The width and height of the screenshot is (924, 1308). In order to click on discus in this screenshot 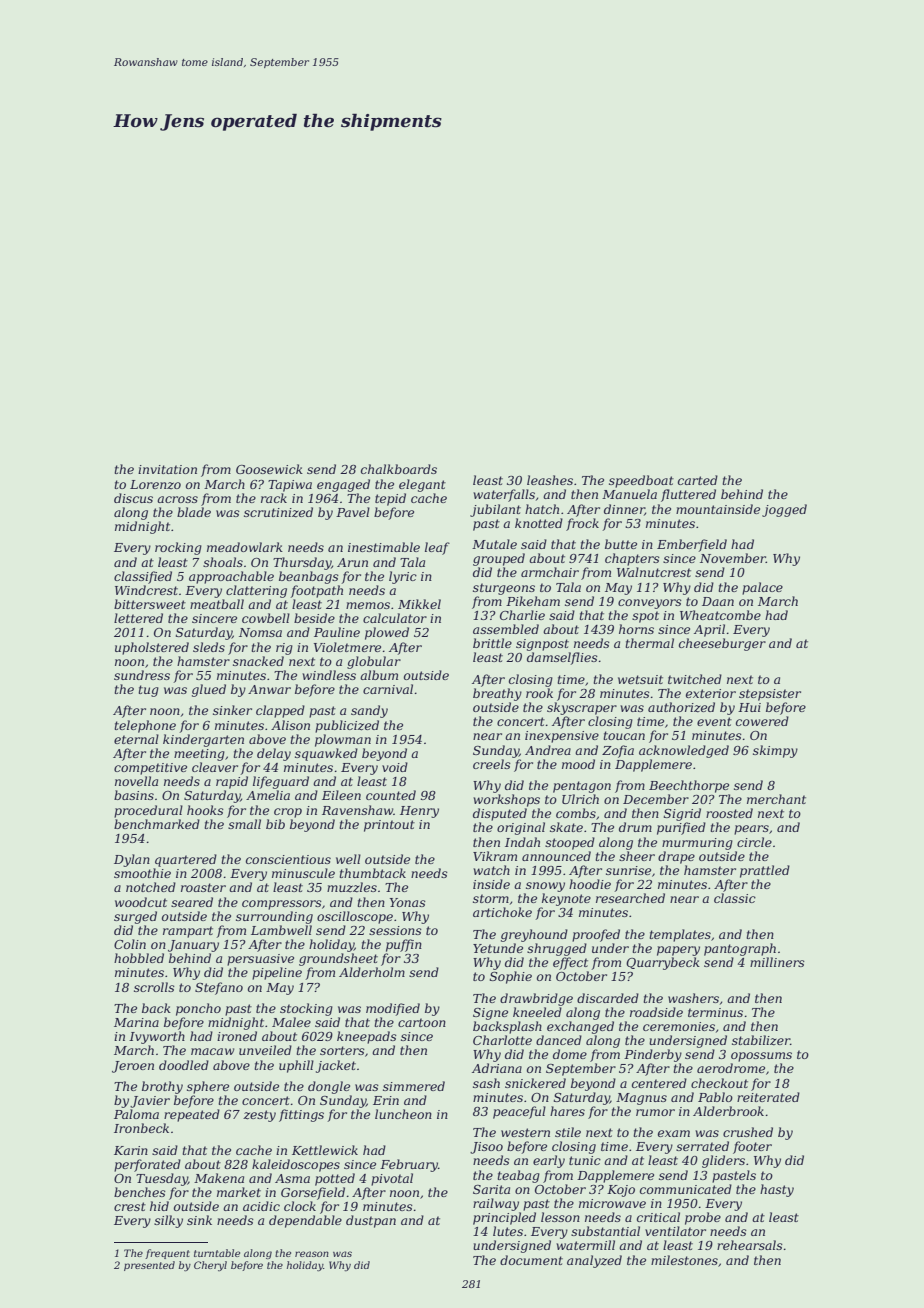, I will do `click(133, 498)`.
